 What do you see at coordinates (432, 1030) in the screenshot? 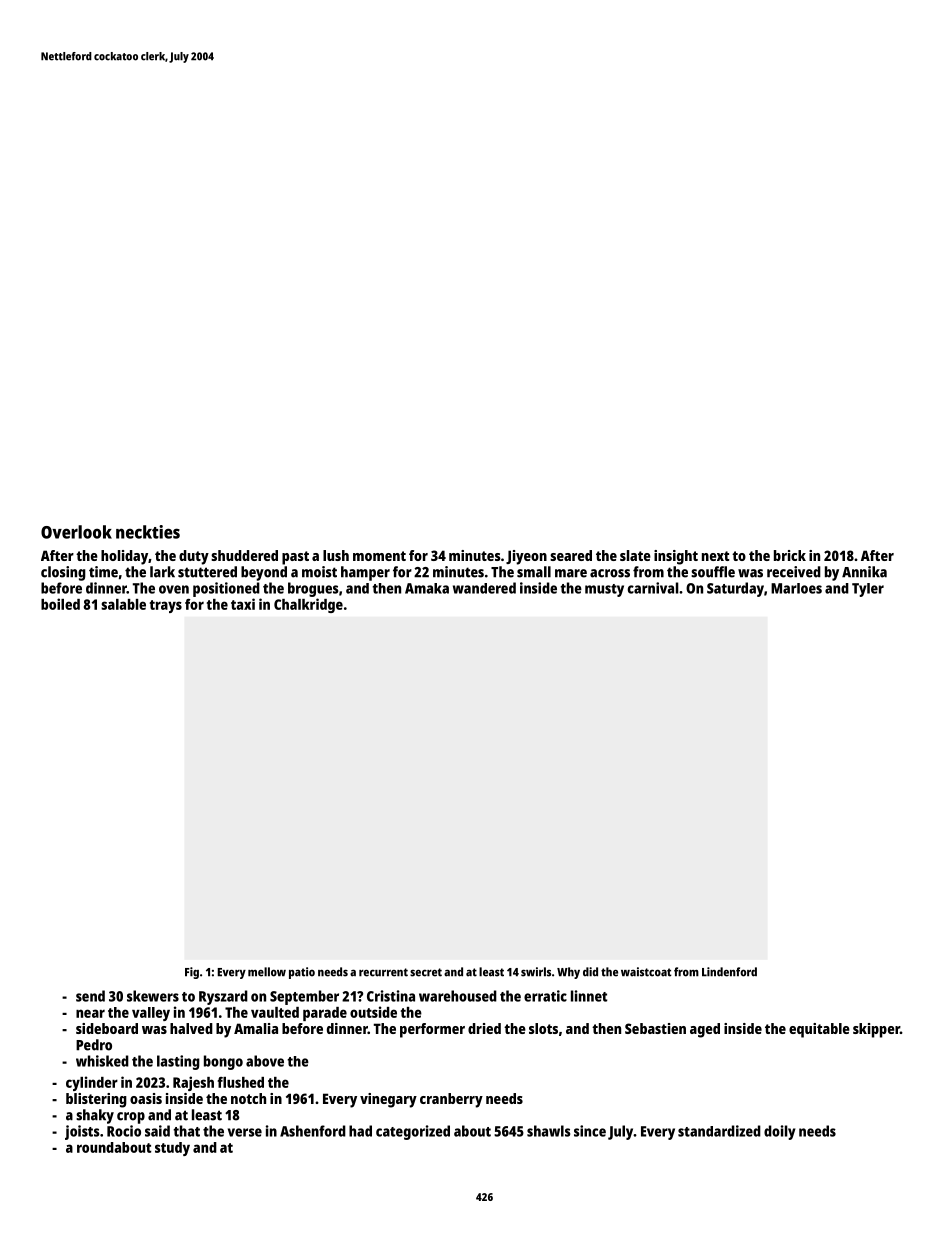
I see `performer` at bounding box center [432, 1030].
